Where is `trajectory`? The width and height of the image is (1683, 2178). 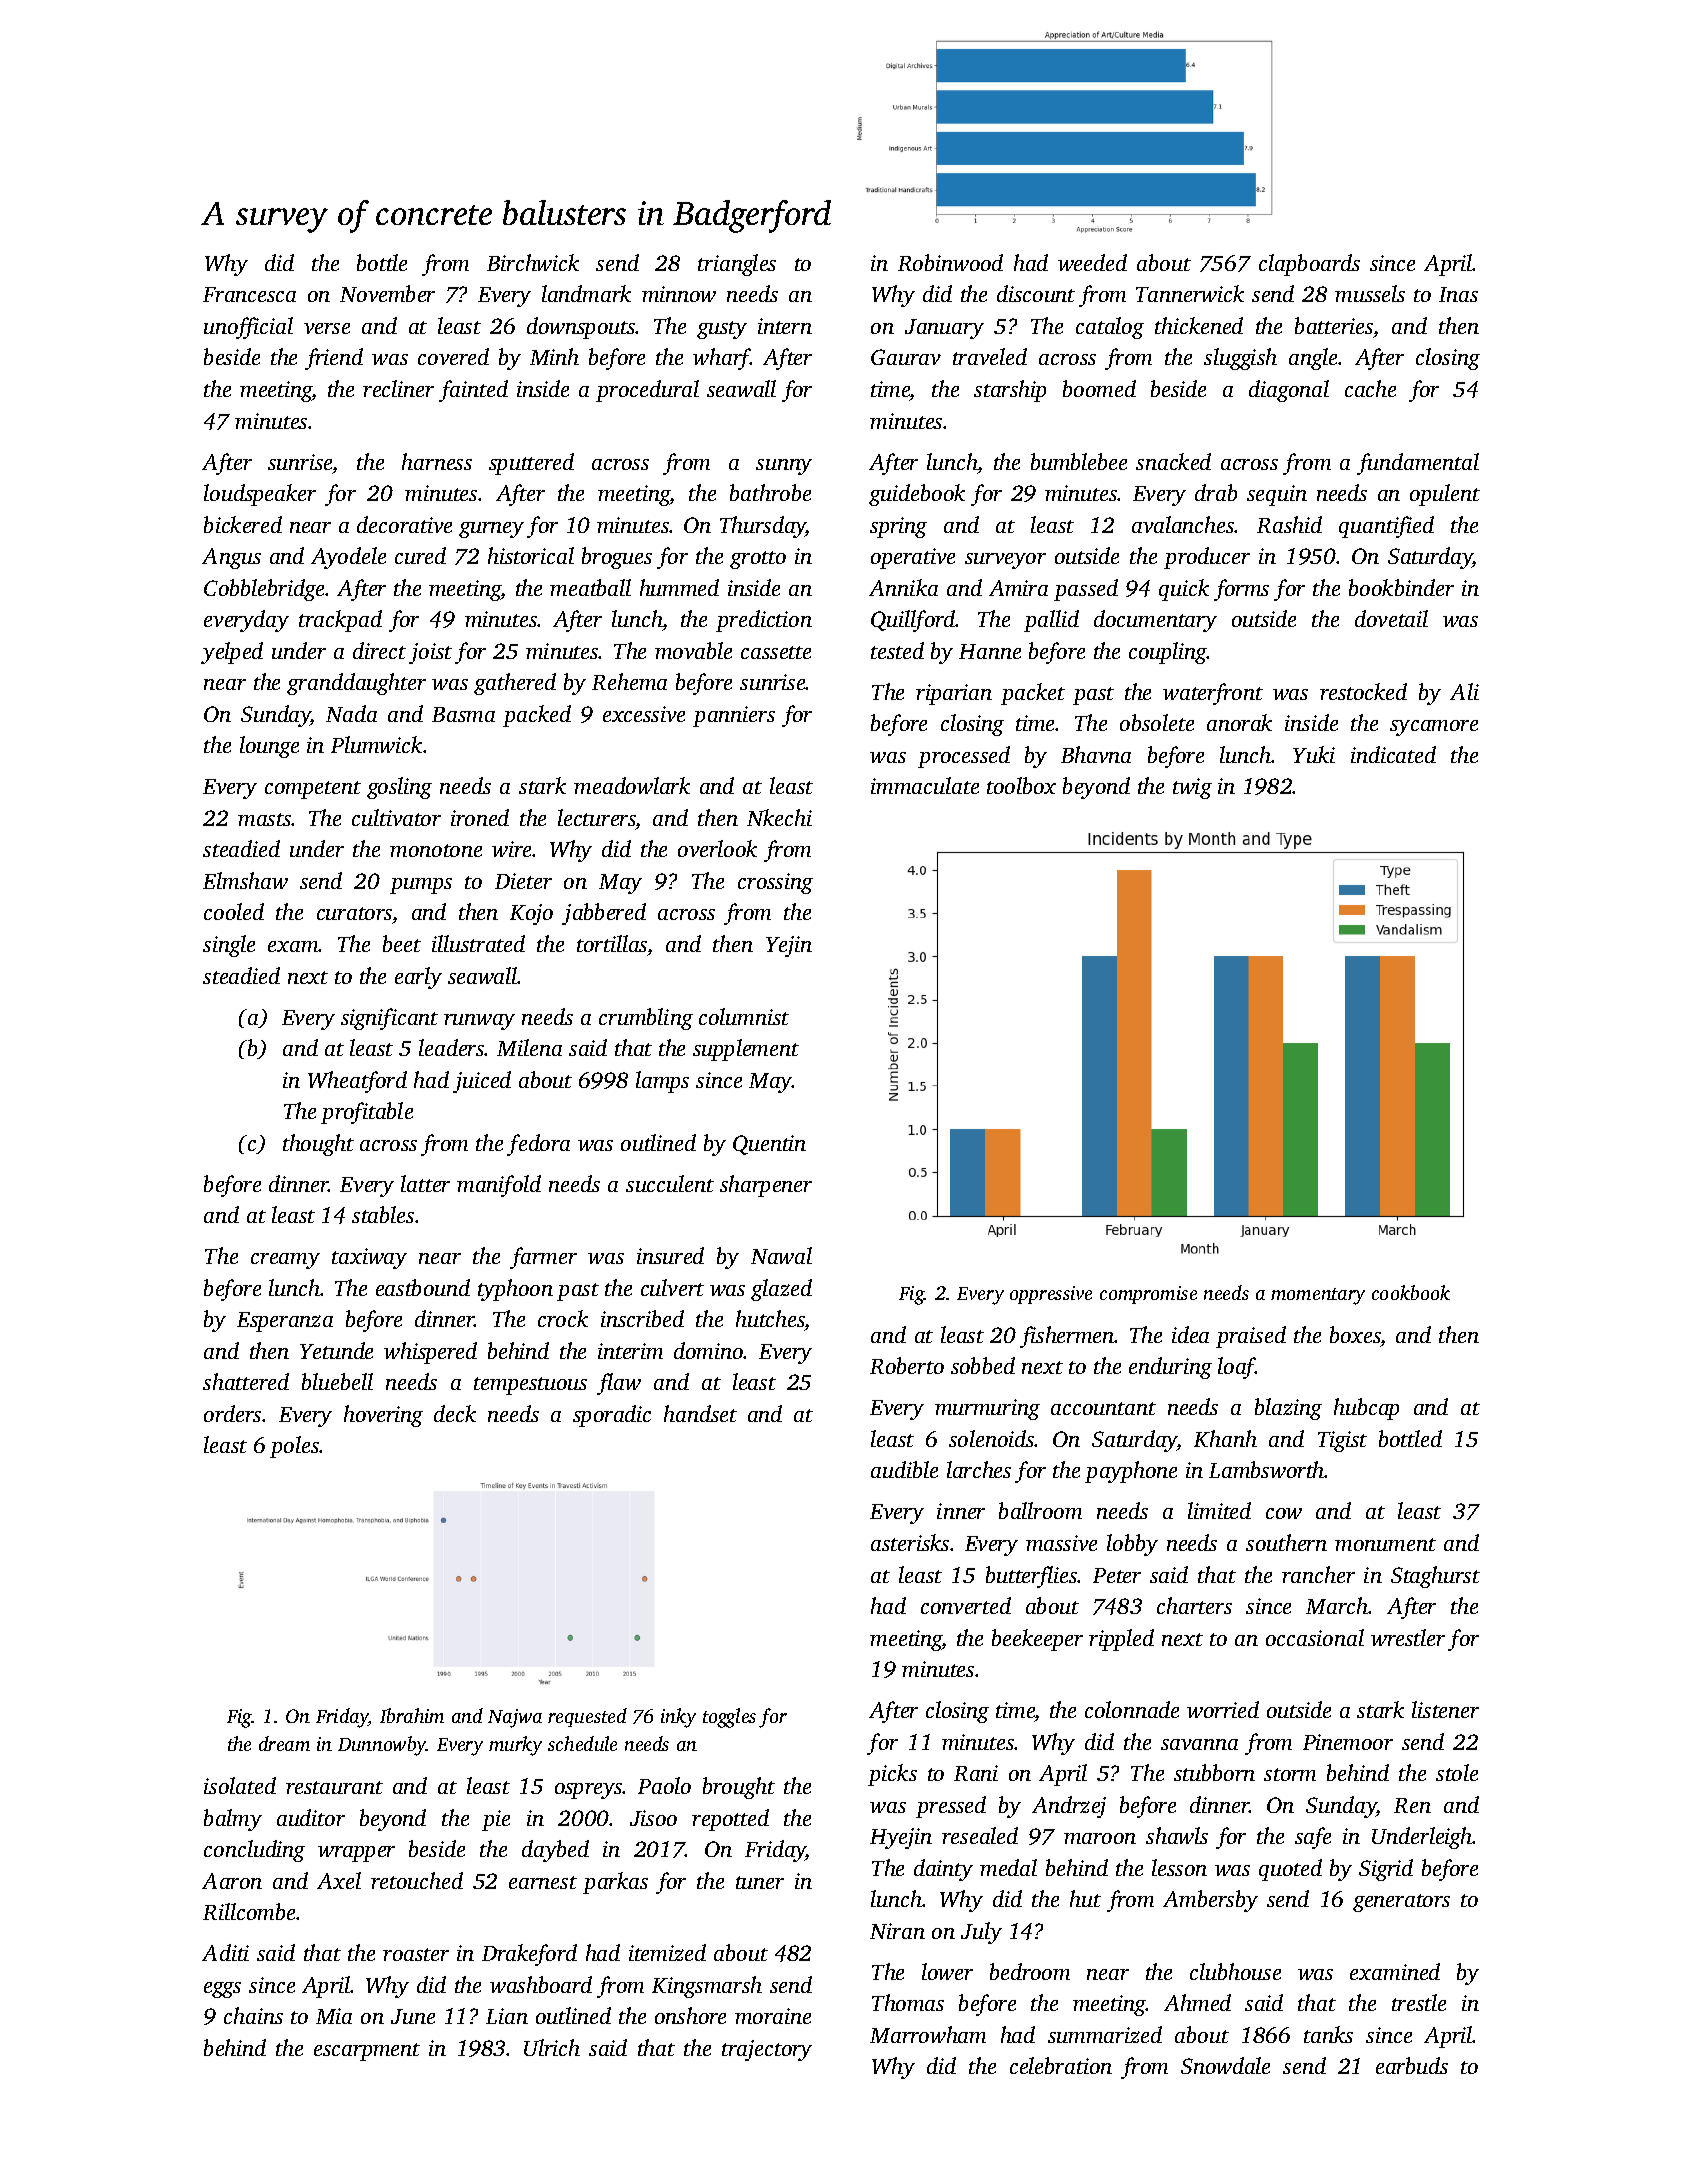 trajectory is located at coordinates (767, 2050).
